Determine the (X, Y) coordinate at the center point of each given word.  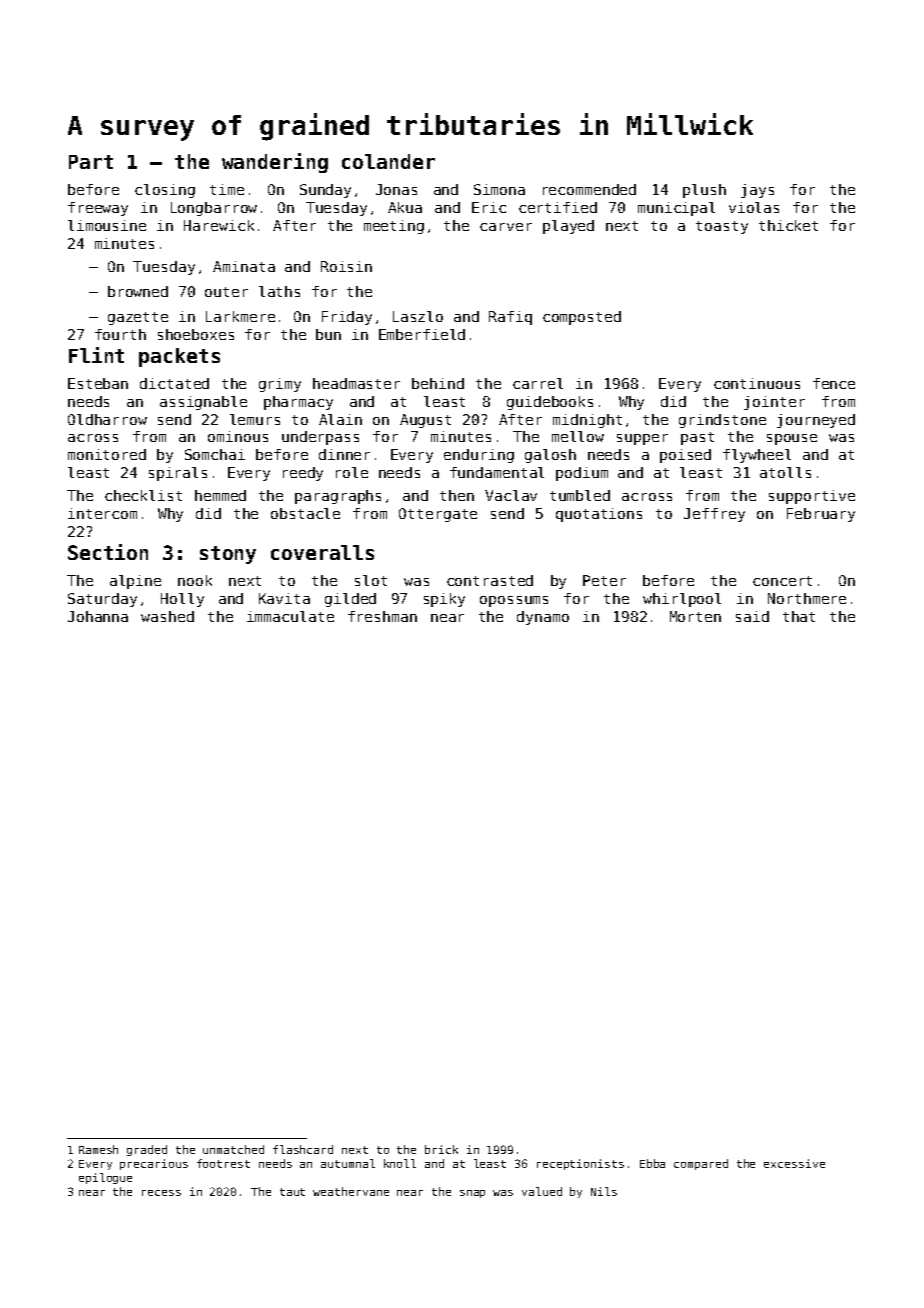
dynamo (543, 618)
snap (472, 1194)
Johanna (98, 616)
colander (388, 161)
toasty (722, 227)
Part (91, 162)
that (799, 616)
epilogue (105, 1178)
